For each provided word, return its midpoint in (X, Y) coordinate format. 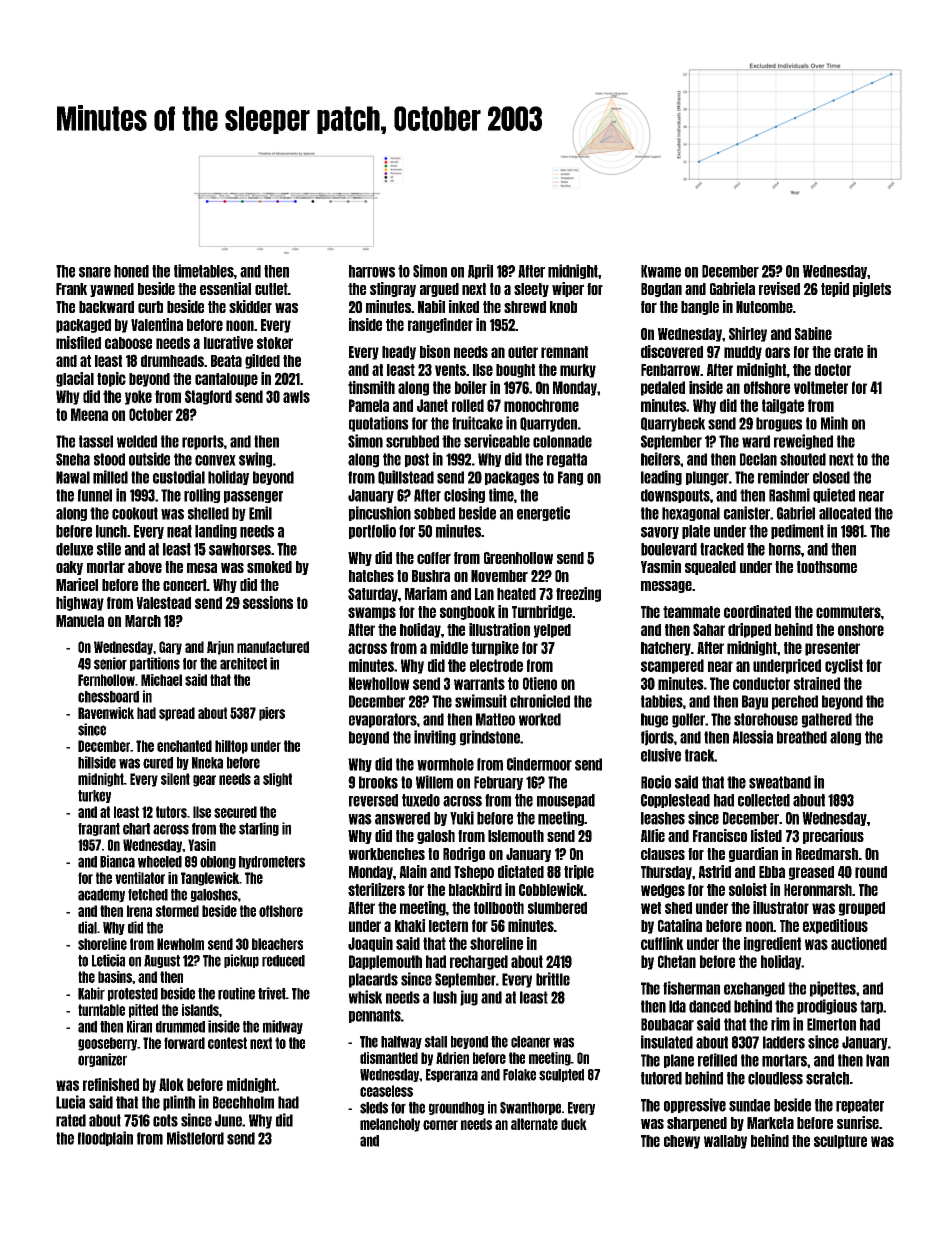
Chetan (677, 961)
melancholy (390, 1125)
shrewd (525, 307)
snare (95, 272)
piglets (872, 289)
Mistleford (195, 1138)
